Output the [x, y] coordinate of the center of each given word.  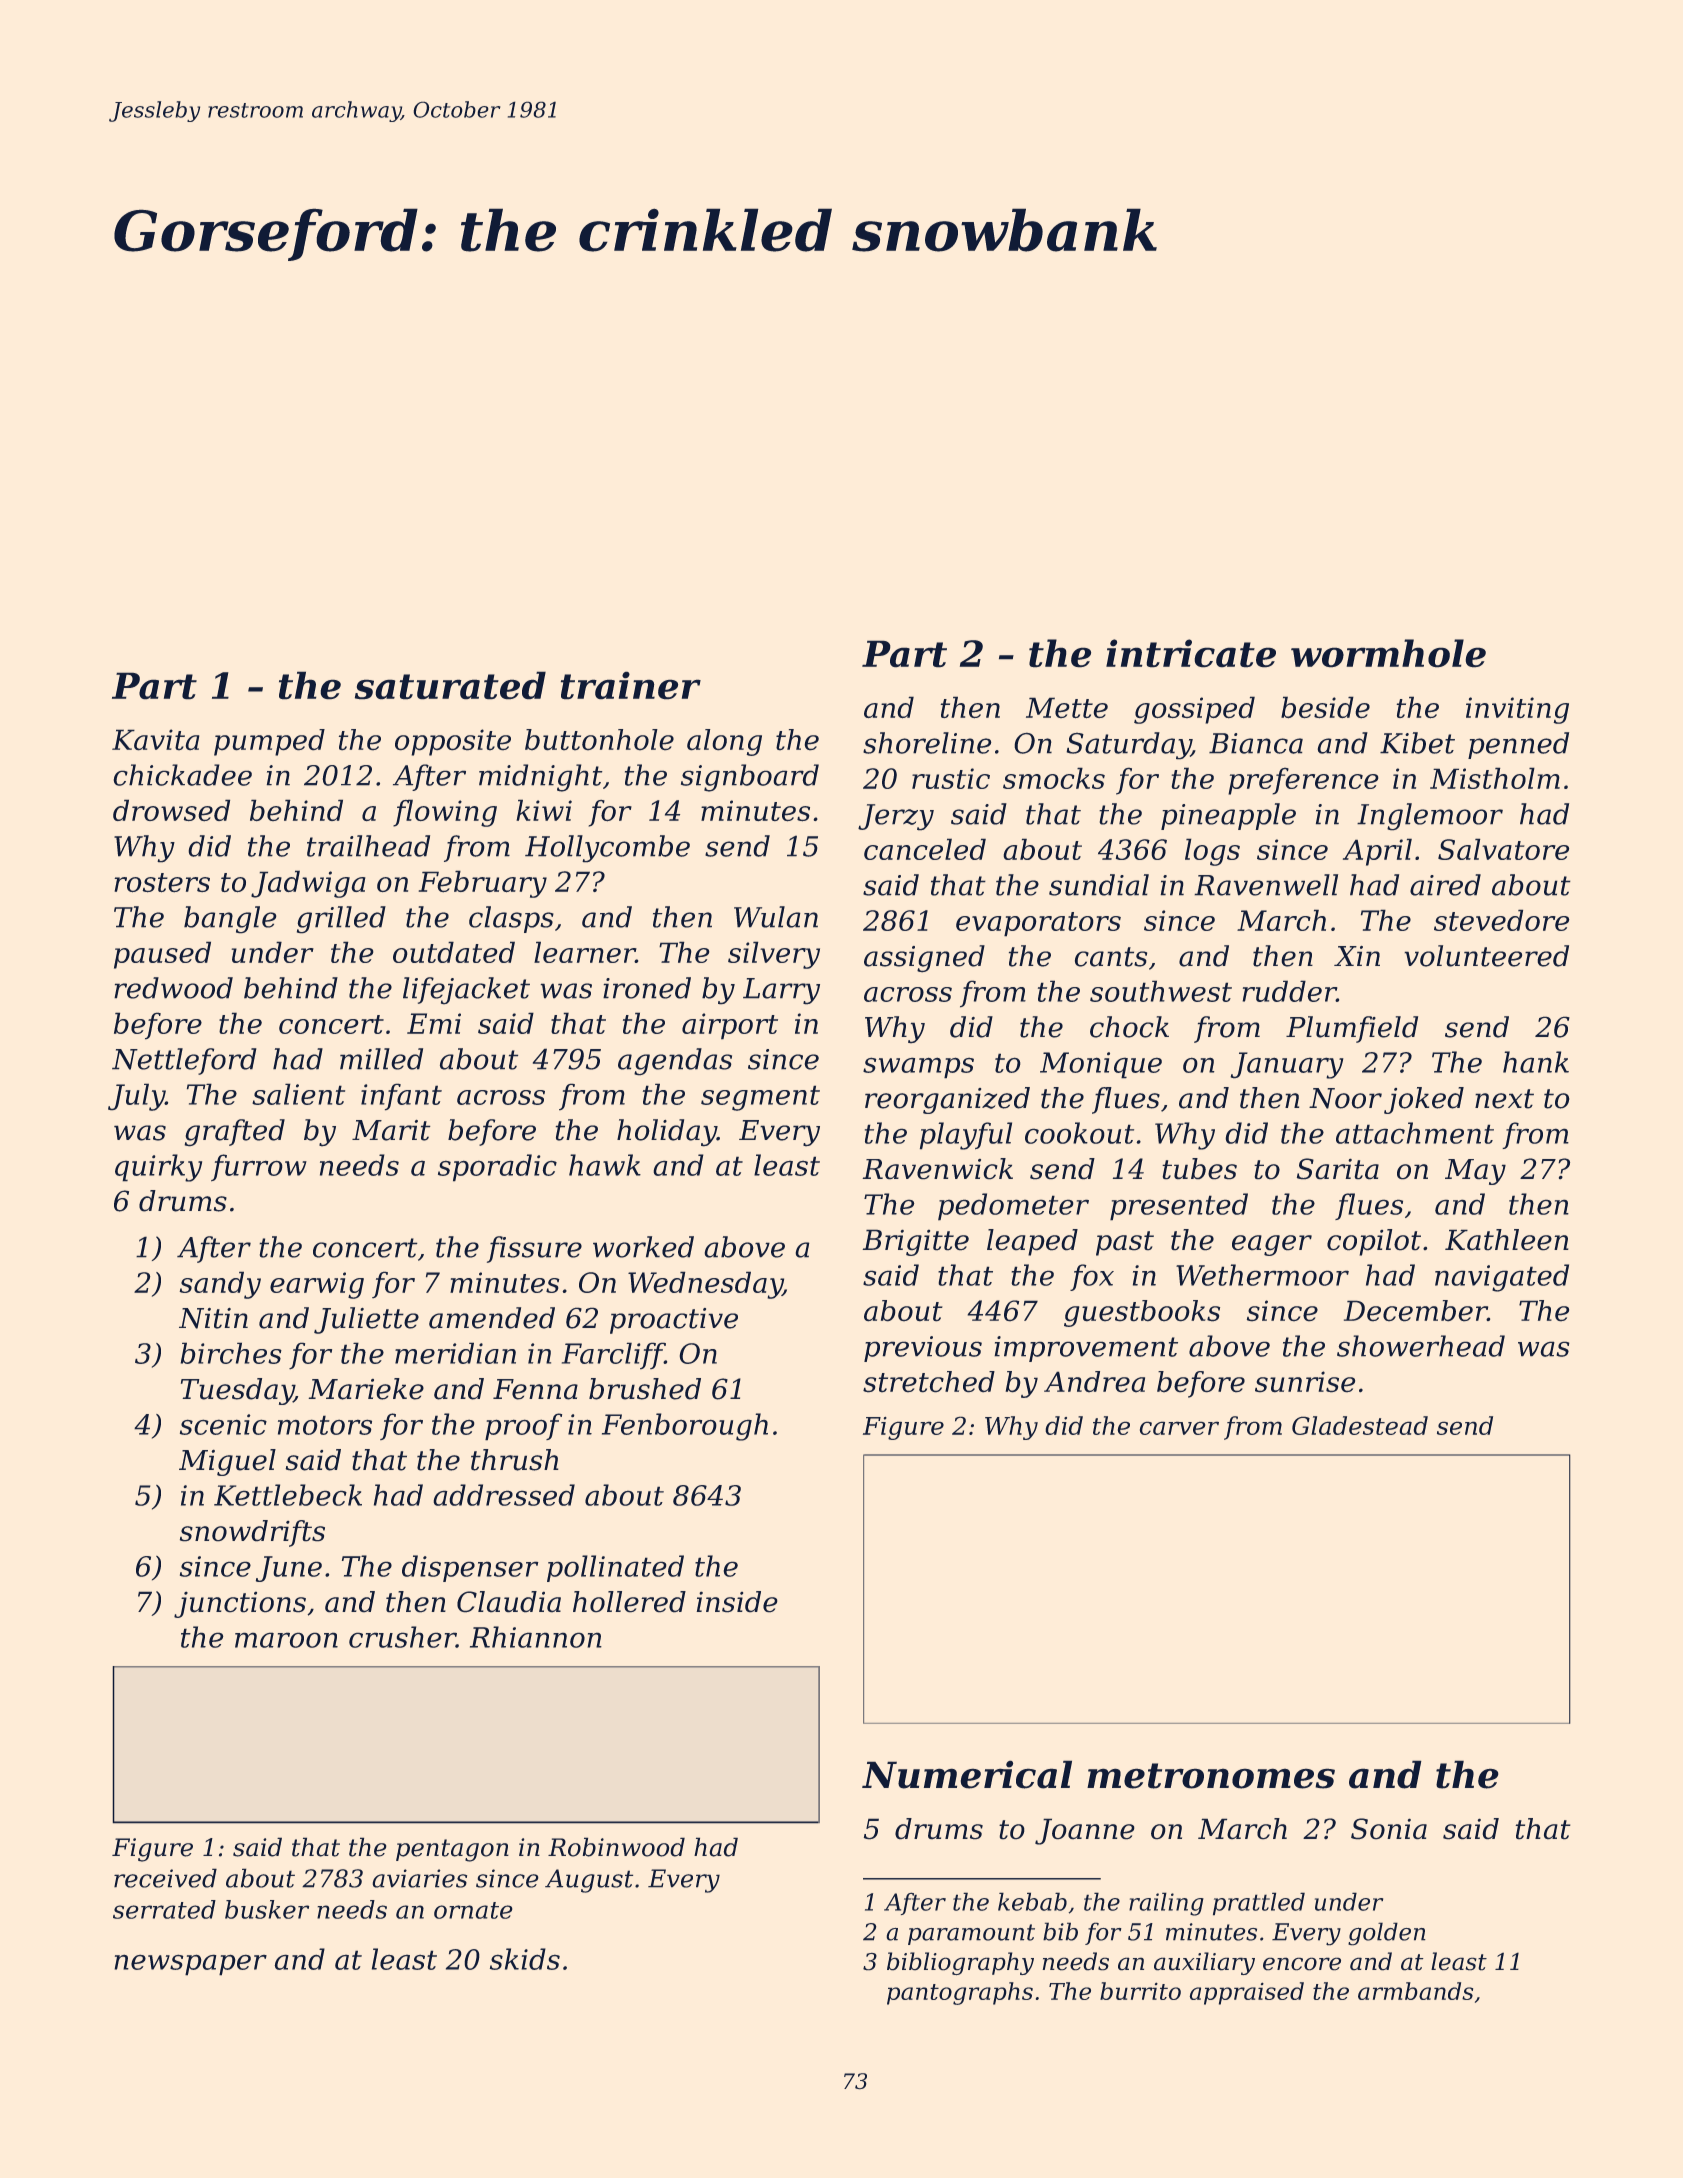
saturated [450, 685]
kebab [1032, 1902]
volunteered [1487, 956]
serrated [164, 1909]
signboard [750, 778]
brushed [645, 1389]
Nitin [213, 1318]
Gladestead [1360, 1425]
